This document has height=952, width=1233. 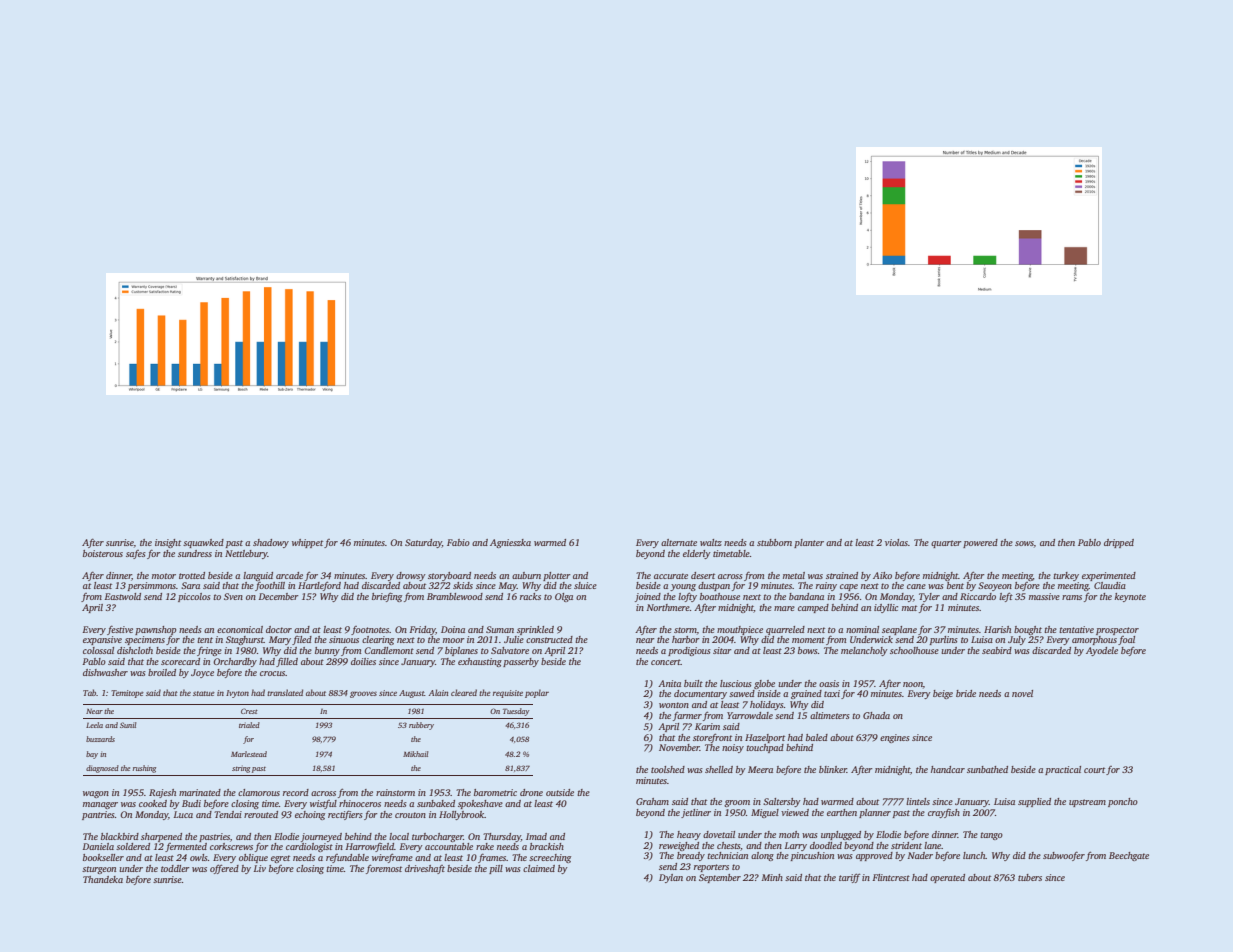 I want to click on dripped, so click(x=1119, y=543).
